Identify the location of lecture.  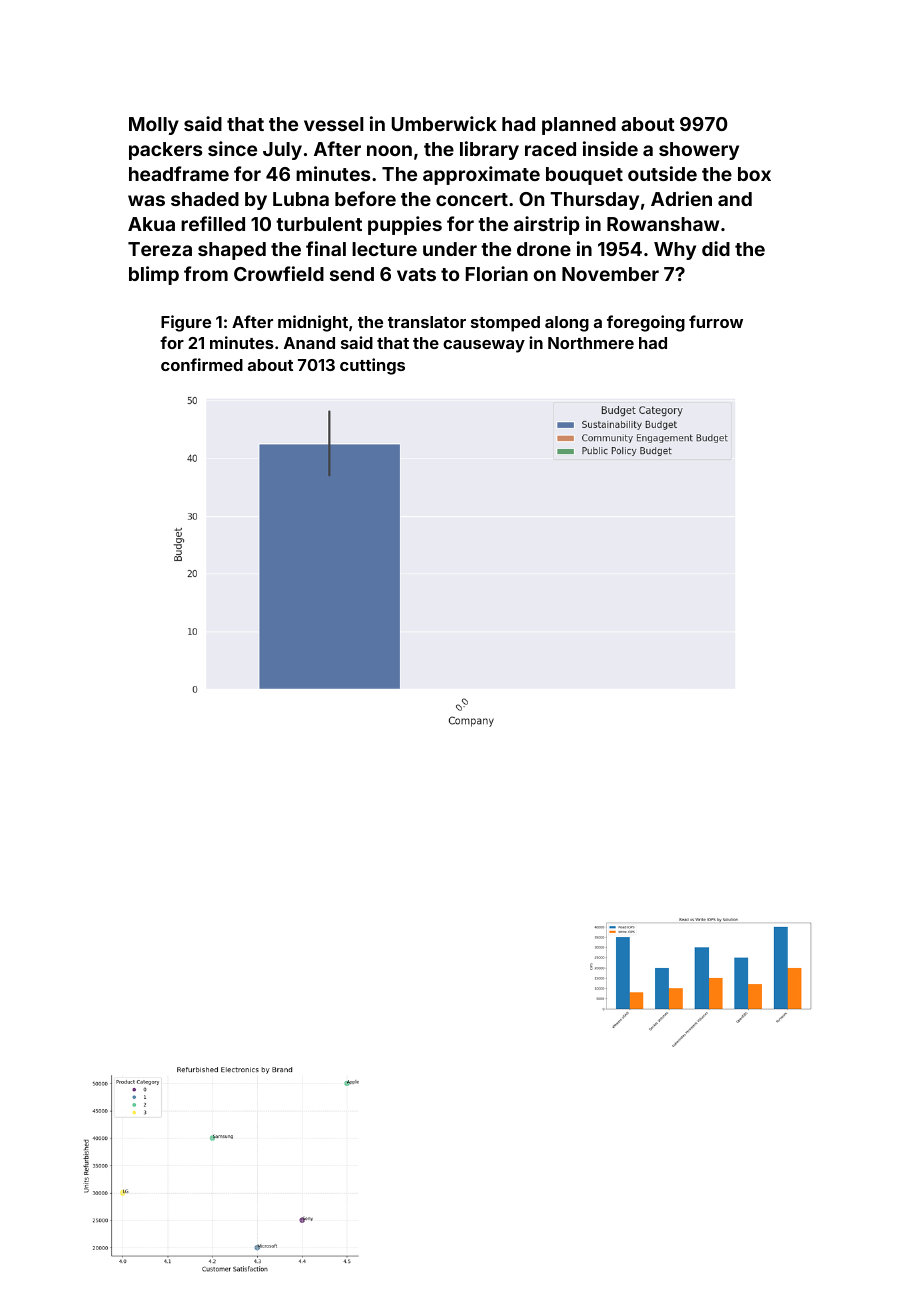
(384, 249).
